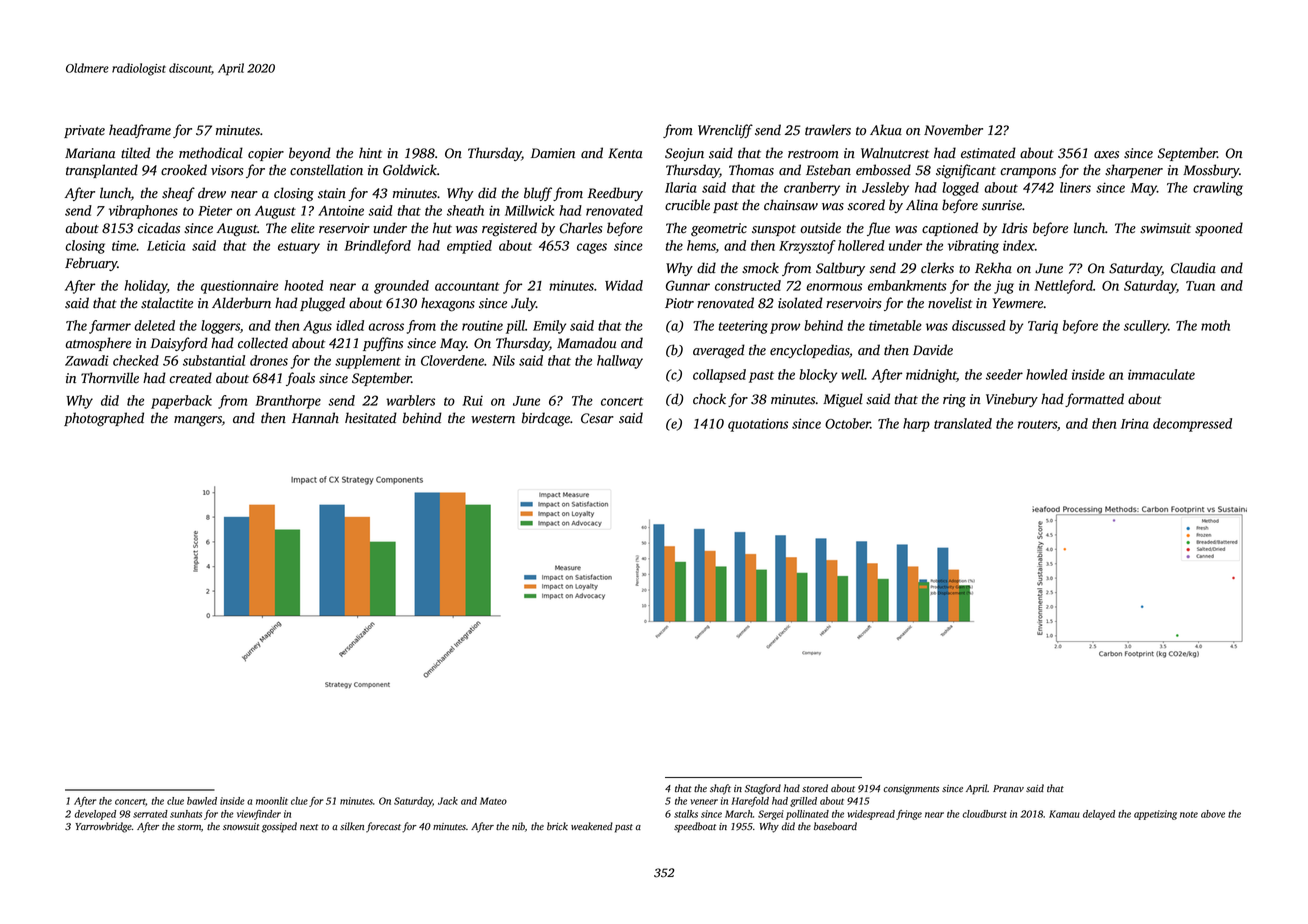 Image resolution: width=1308 pixels, height=924 pixels. I want to click on nib, so click(518, 826).
